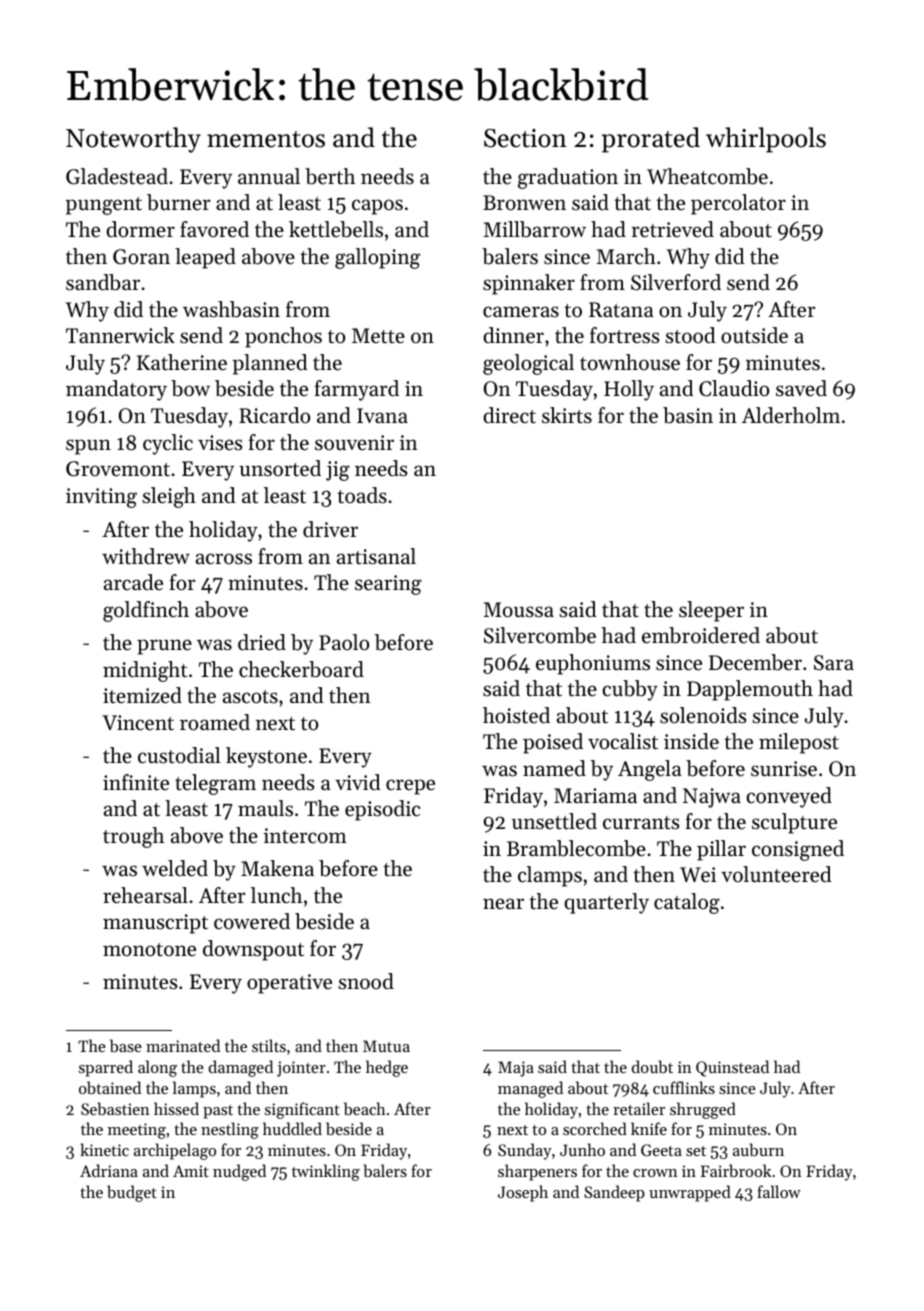 This document has width=924, height=1311. I want to click on unwrapped, so click(690, 1193).
